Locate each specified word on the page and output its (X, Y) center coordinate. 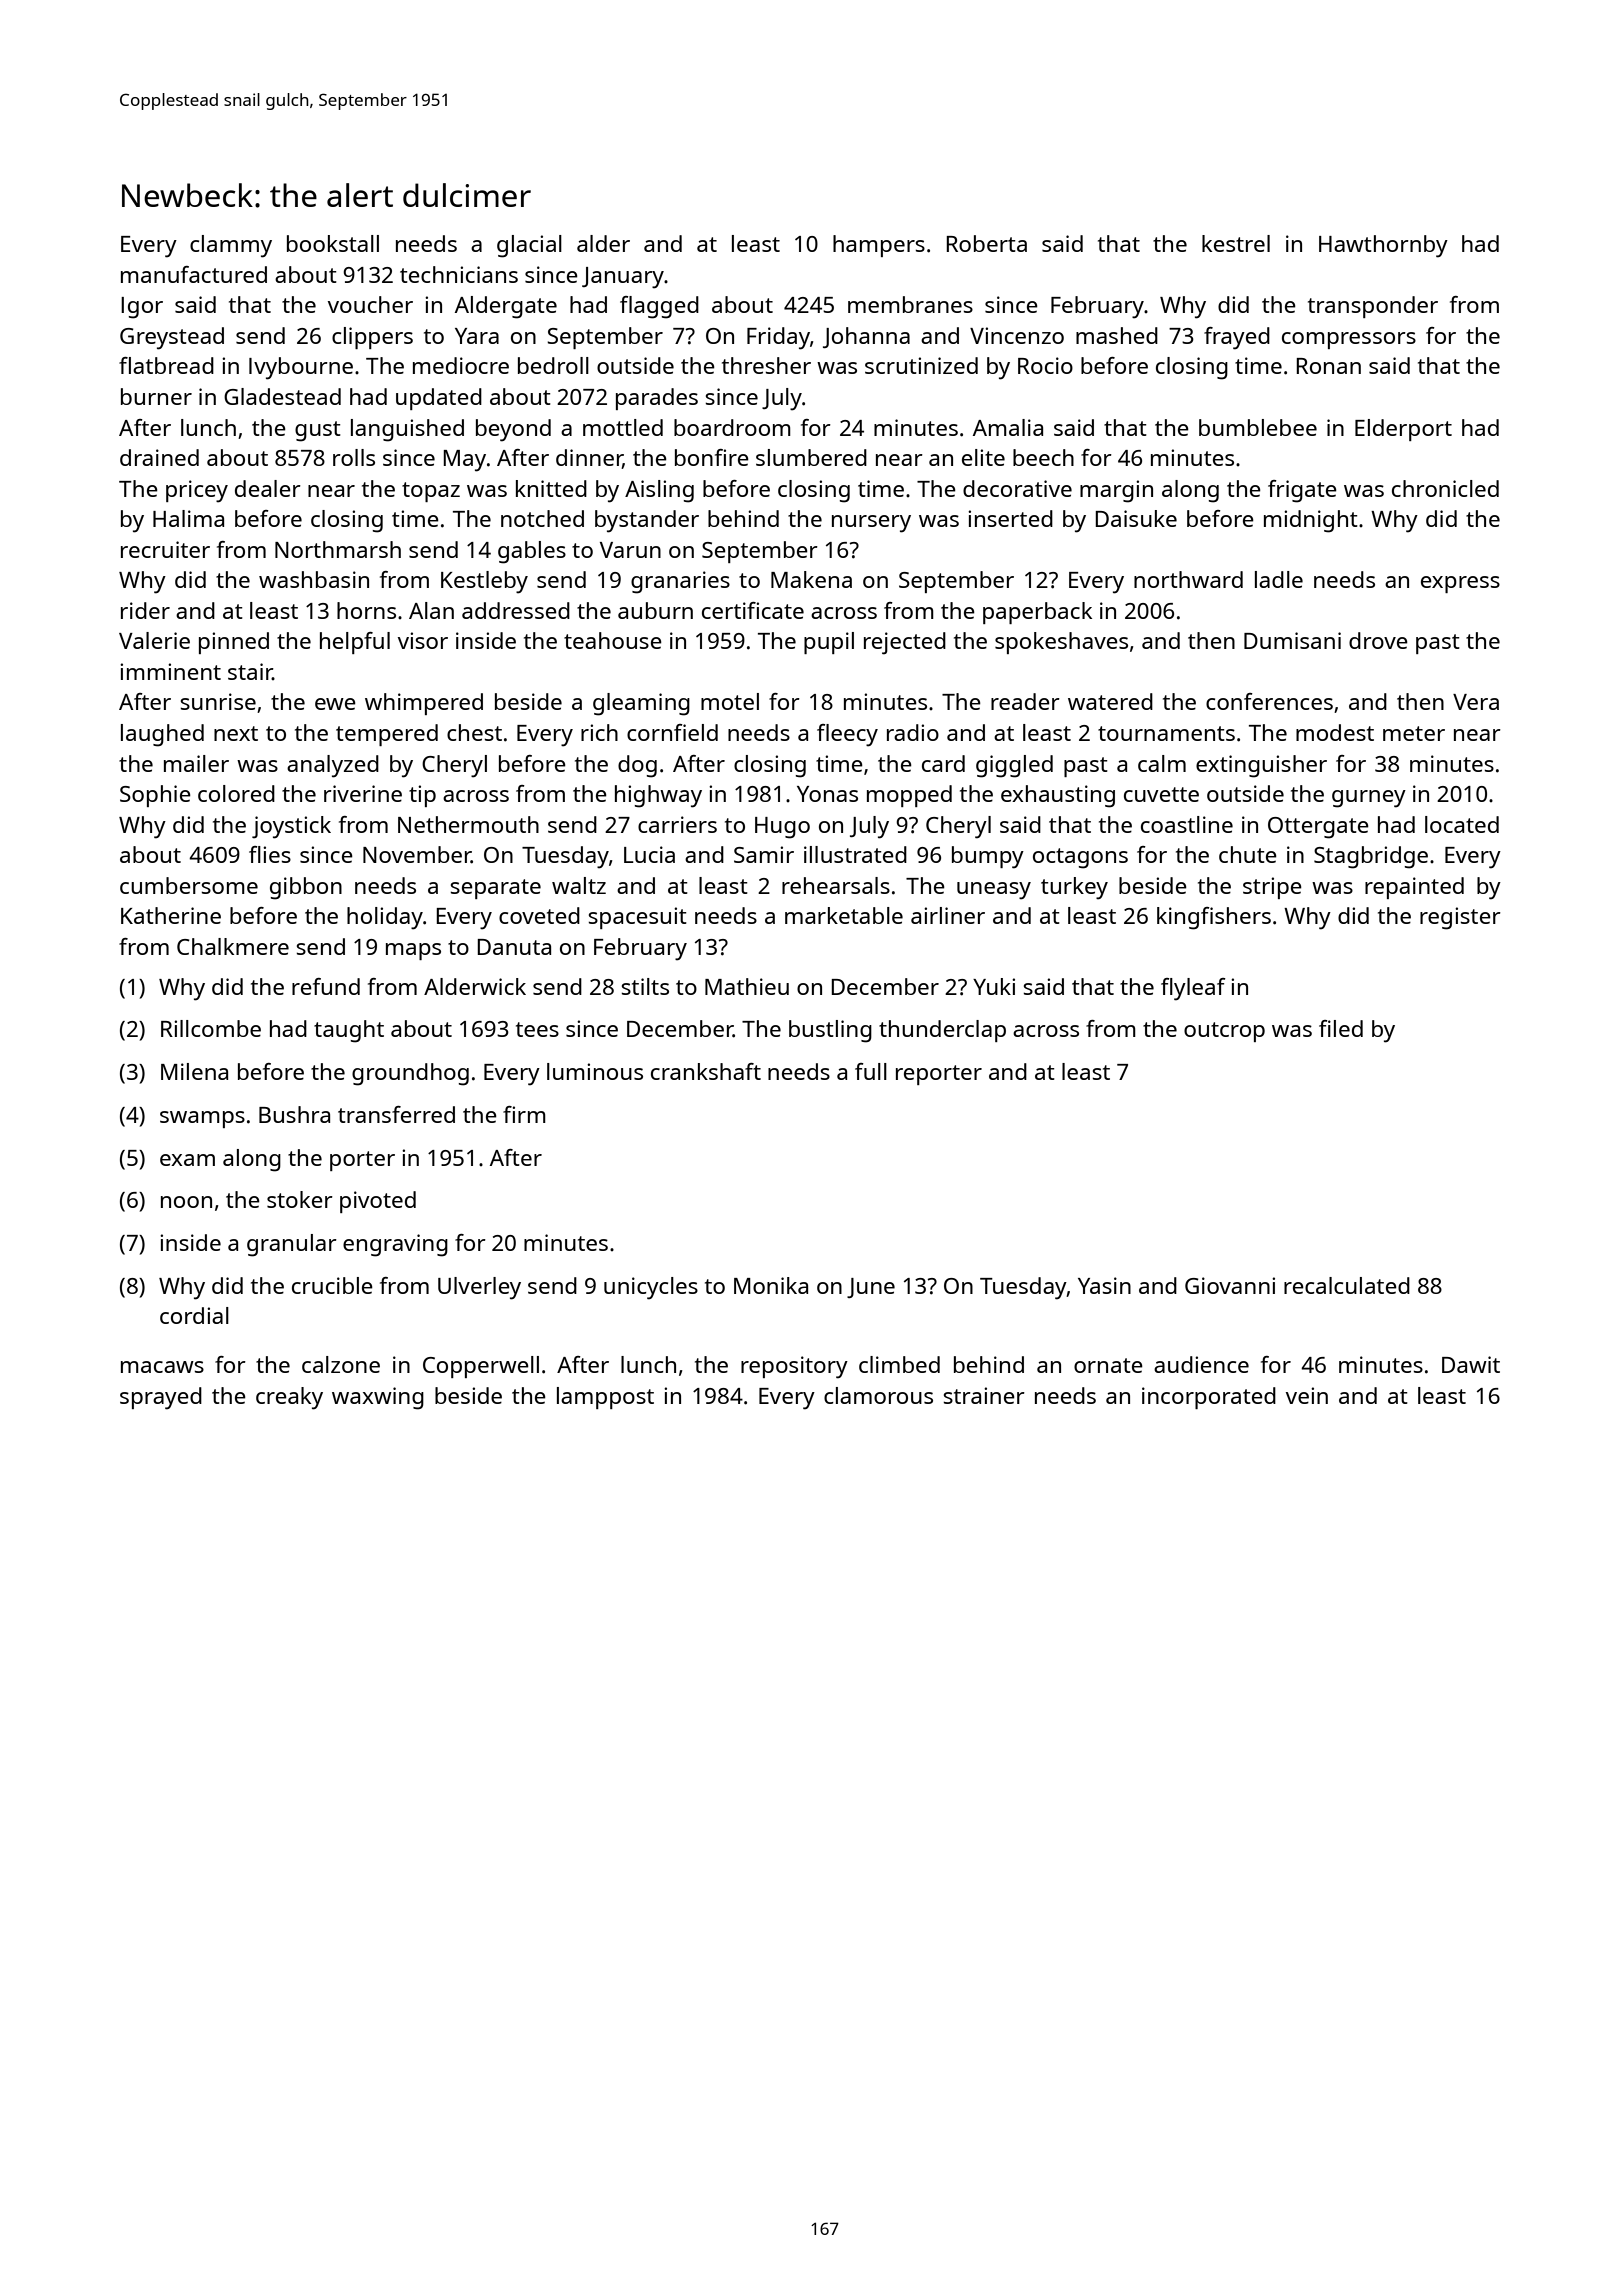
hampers (879, 246)
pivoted (378, 1202)
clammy (231, 246)
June (871, 1288)
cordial (194, 1315)
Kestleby (484, 582)
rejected (905, 643)
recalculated (1347, 1285)
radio (913, 732)
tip (422, 796)
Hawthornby (1383, 246)
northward (1188, 579)
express (1460, 584)
